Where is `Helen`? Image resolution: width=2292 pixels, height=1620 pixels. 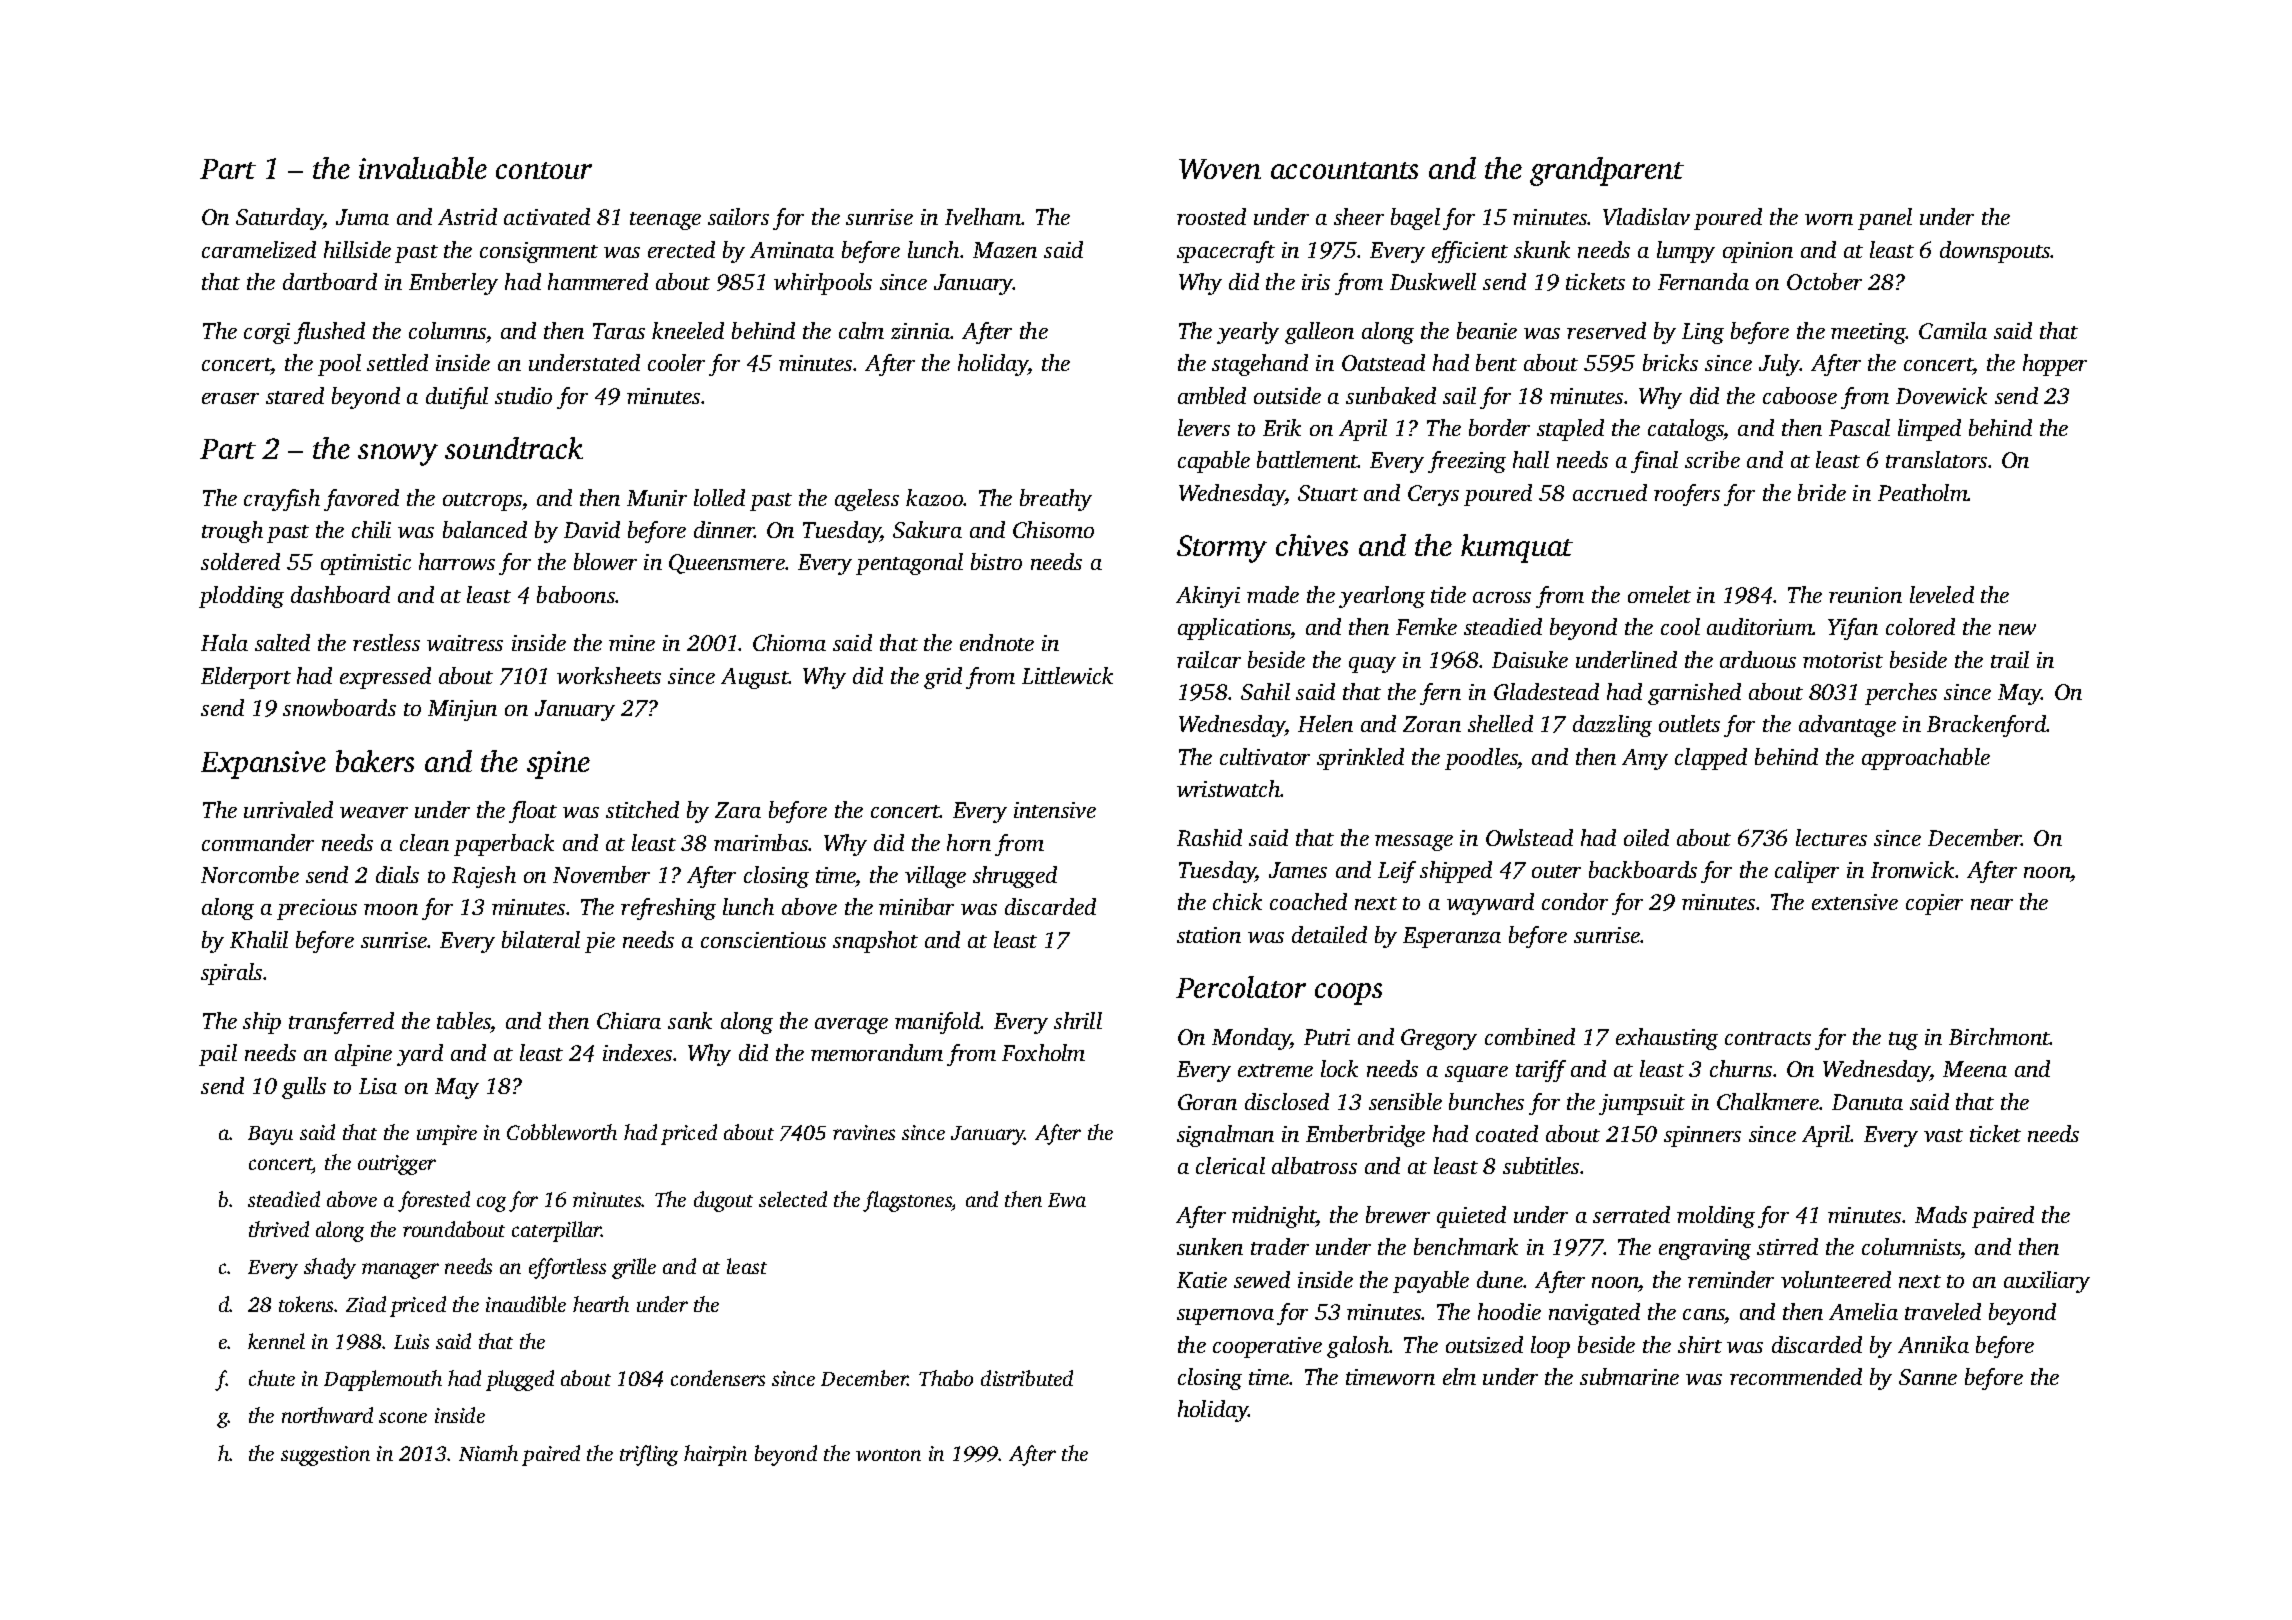 Helen is located at coordinates (1325, 723).
